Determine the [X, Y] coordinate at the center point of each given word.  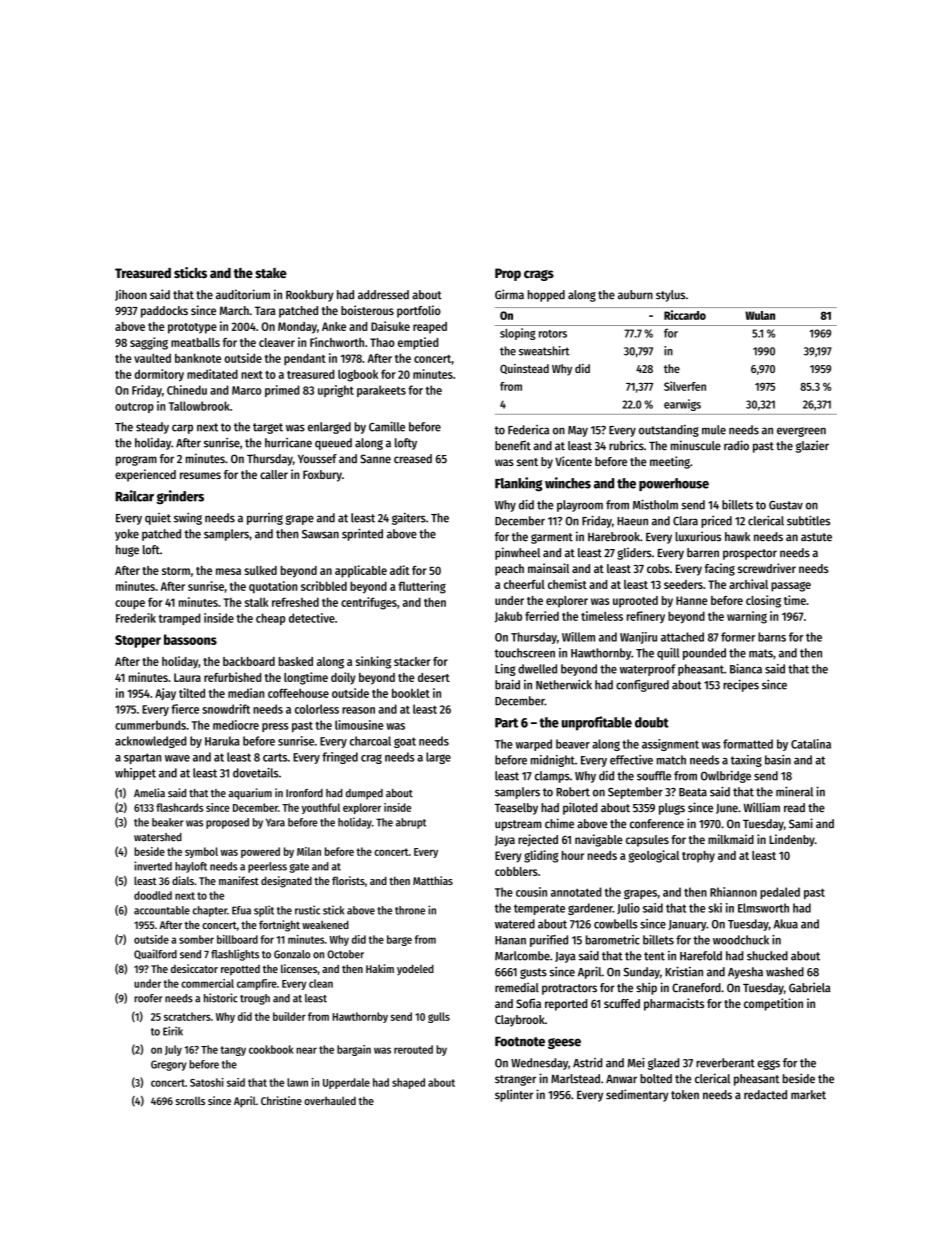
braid [507, 684]
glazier [812, 446]
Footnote [520, 1041]
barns [772, 637]
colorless [317, 709]
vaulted [152, 358]
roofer [148, 998]
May [578, 431]
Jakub [508, 617]
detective [312, 618]
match [671, 760]
